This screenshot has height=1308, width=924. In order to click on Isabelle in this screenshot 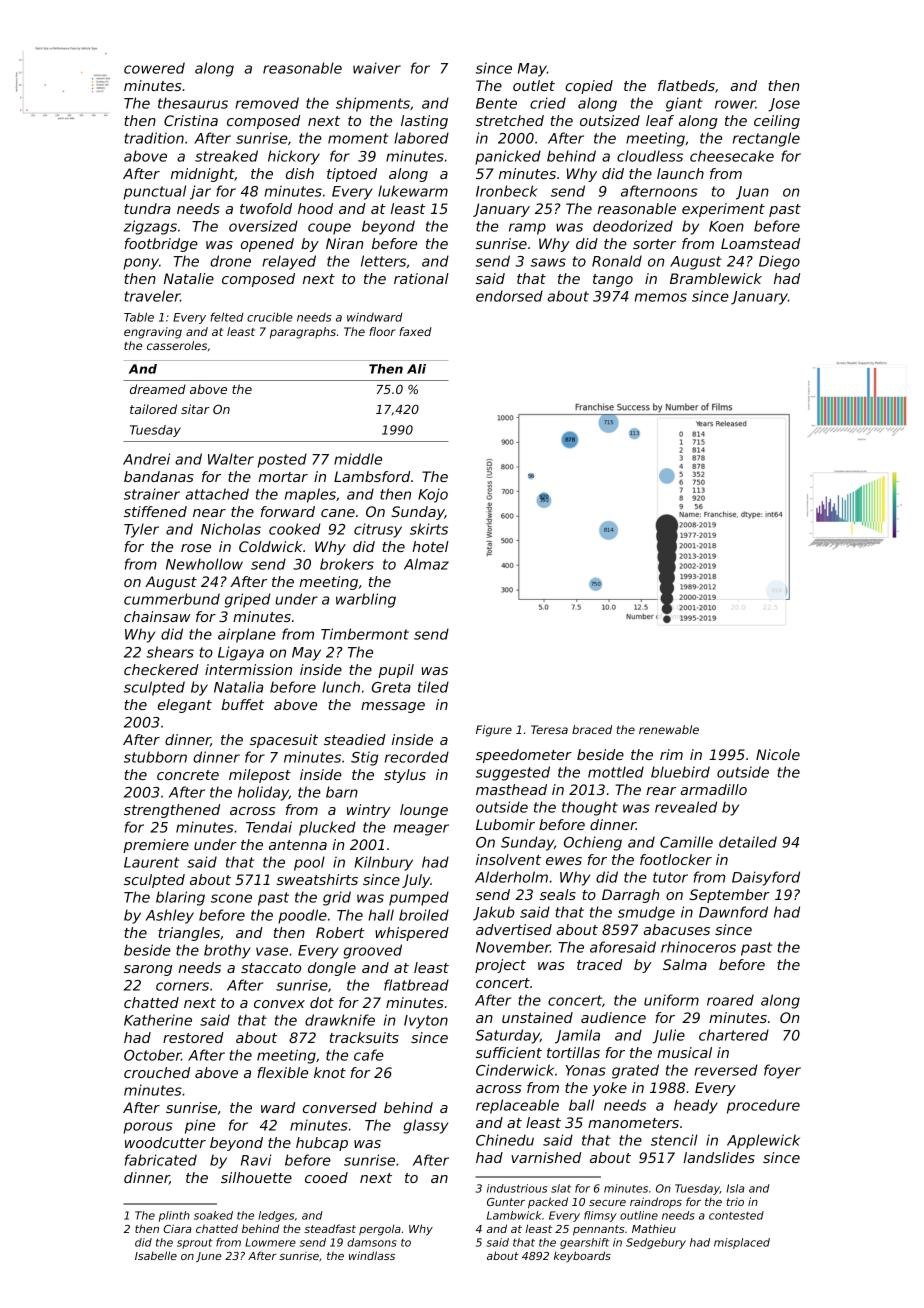, I will do `click(156, 1255)`.
